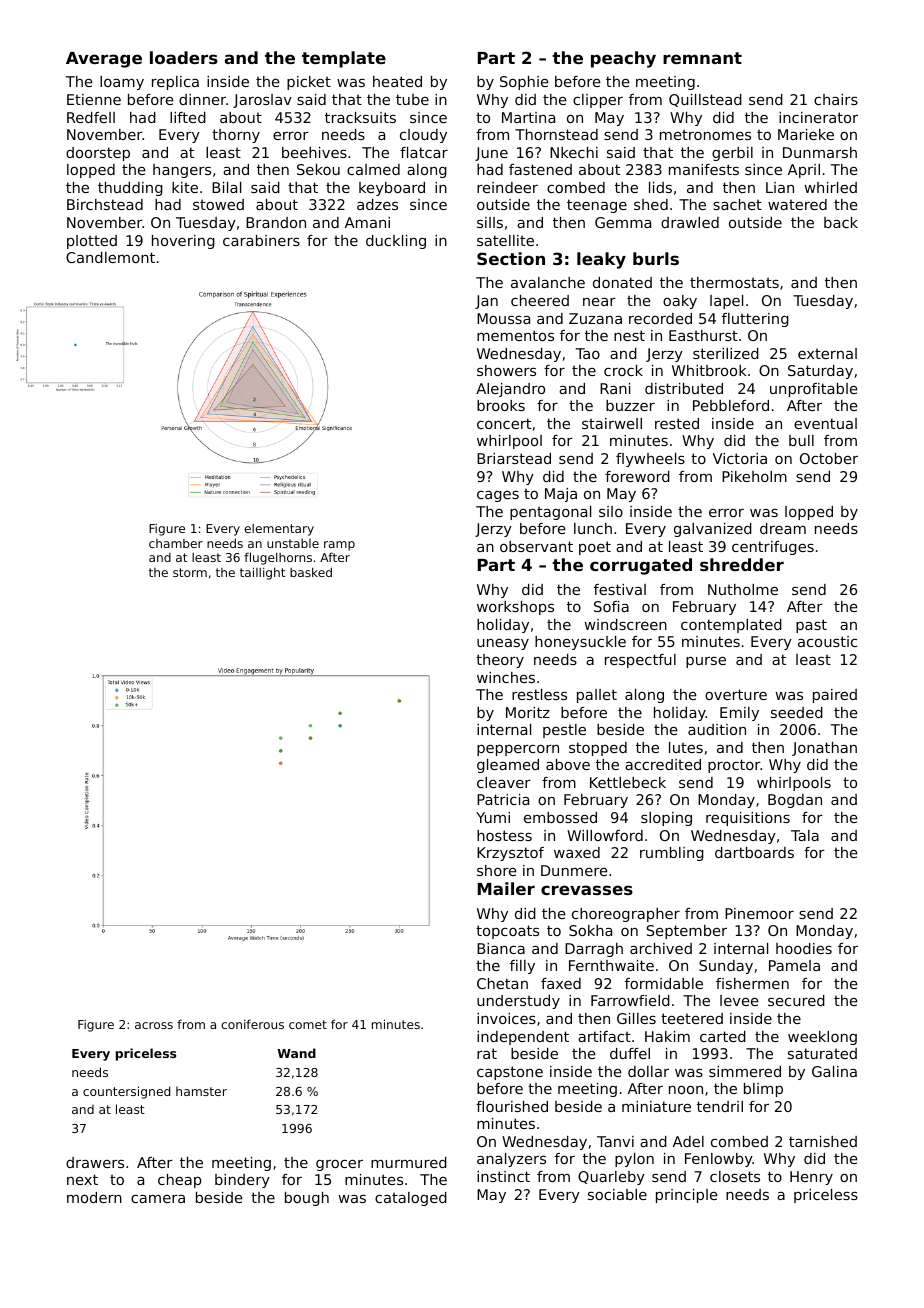 This image has height=1308, width=924. I want to click on centrifuges, so click(773, 548).
